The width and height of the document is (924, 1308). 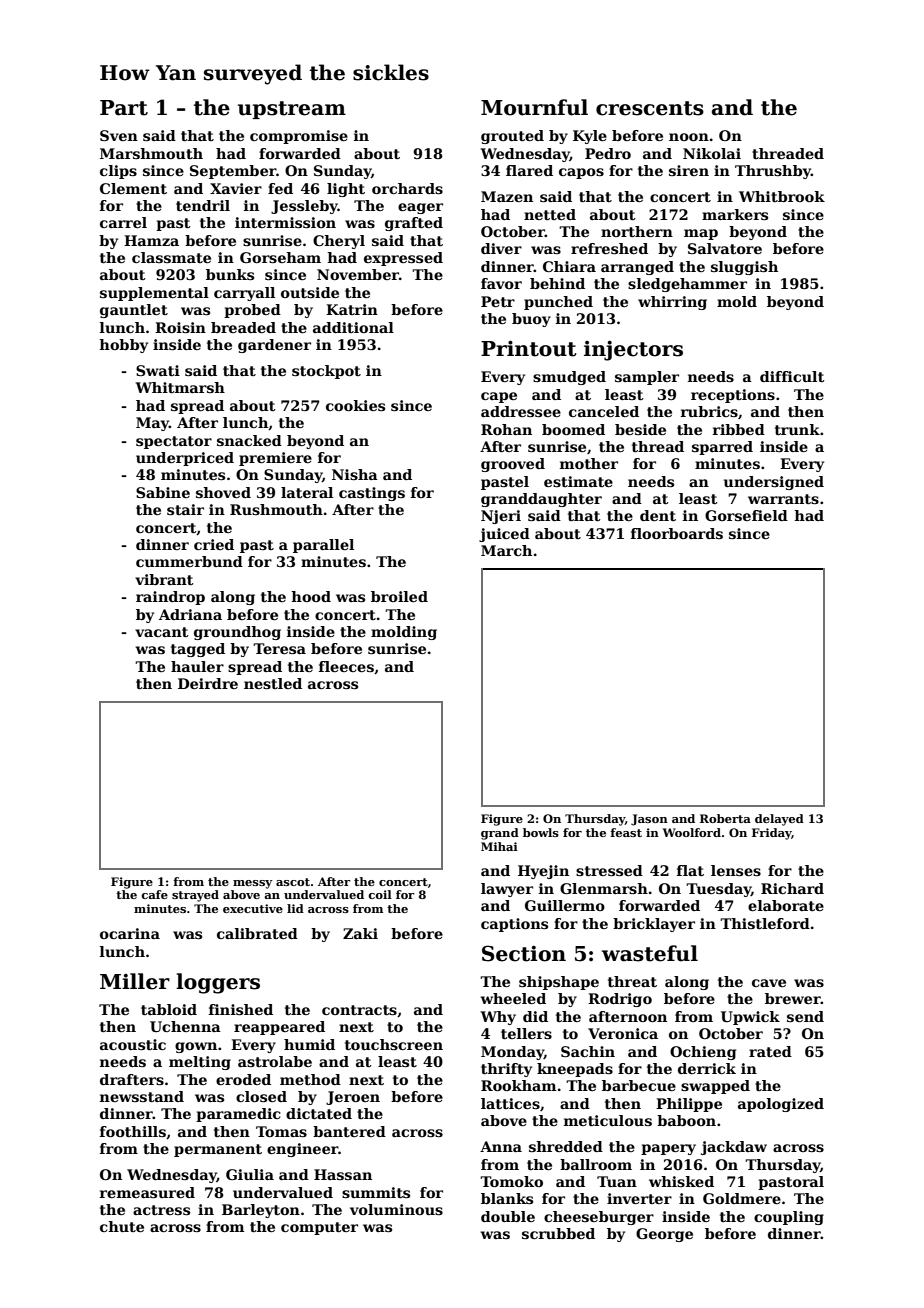 What do you see at coordinates (782, 196) in the document?
I see `Whitbrook` at bounding box center [782, 196].
